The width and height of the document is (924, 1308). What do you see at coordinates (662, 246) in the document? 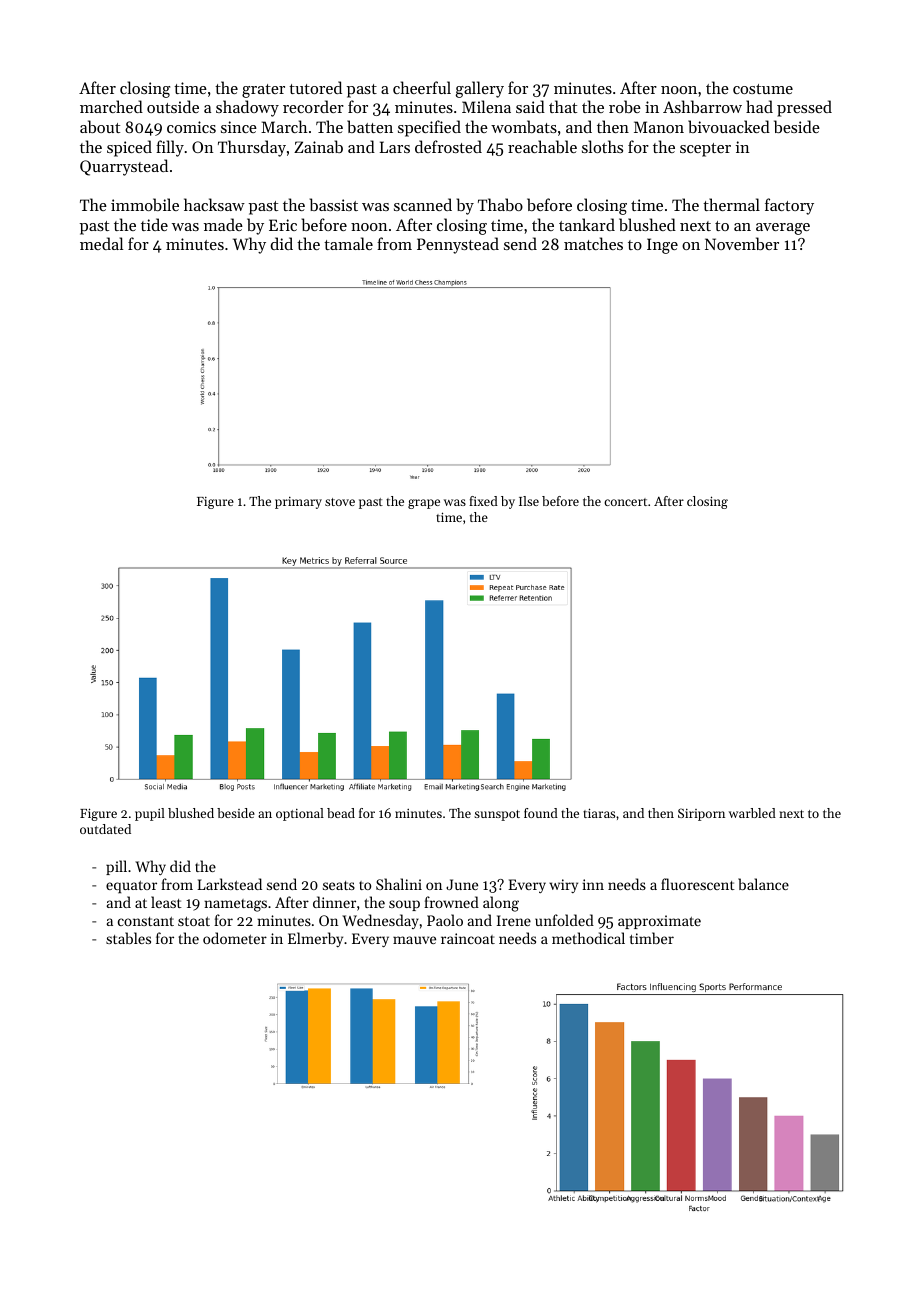
I see `Inge` at bounding box center [662, 246].
